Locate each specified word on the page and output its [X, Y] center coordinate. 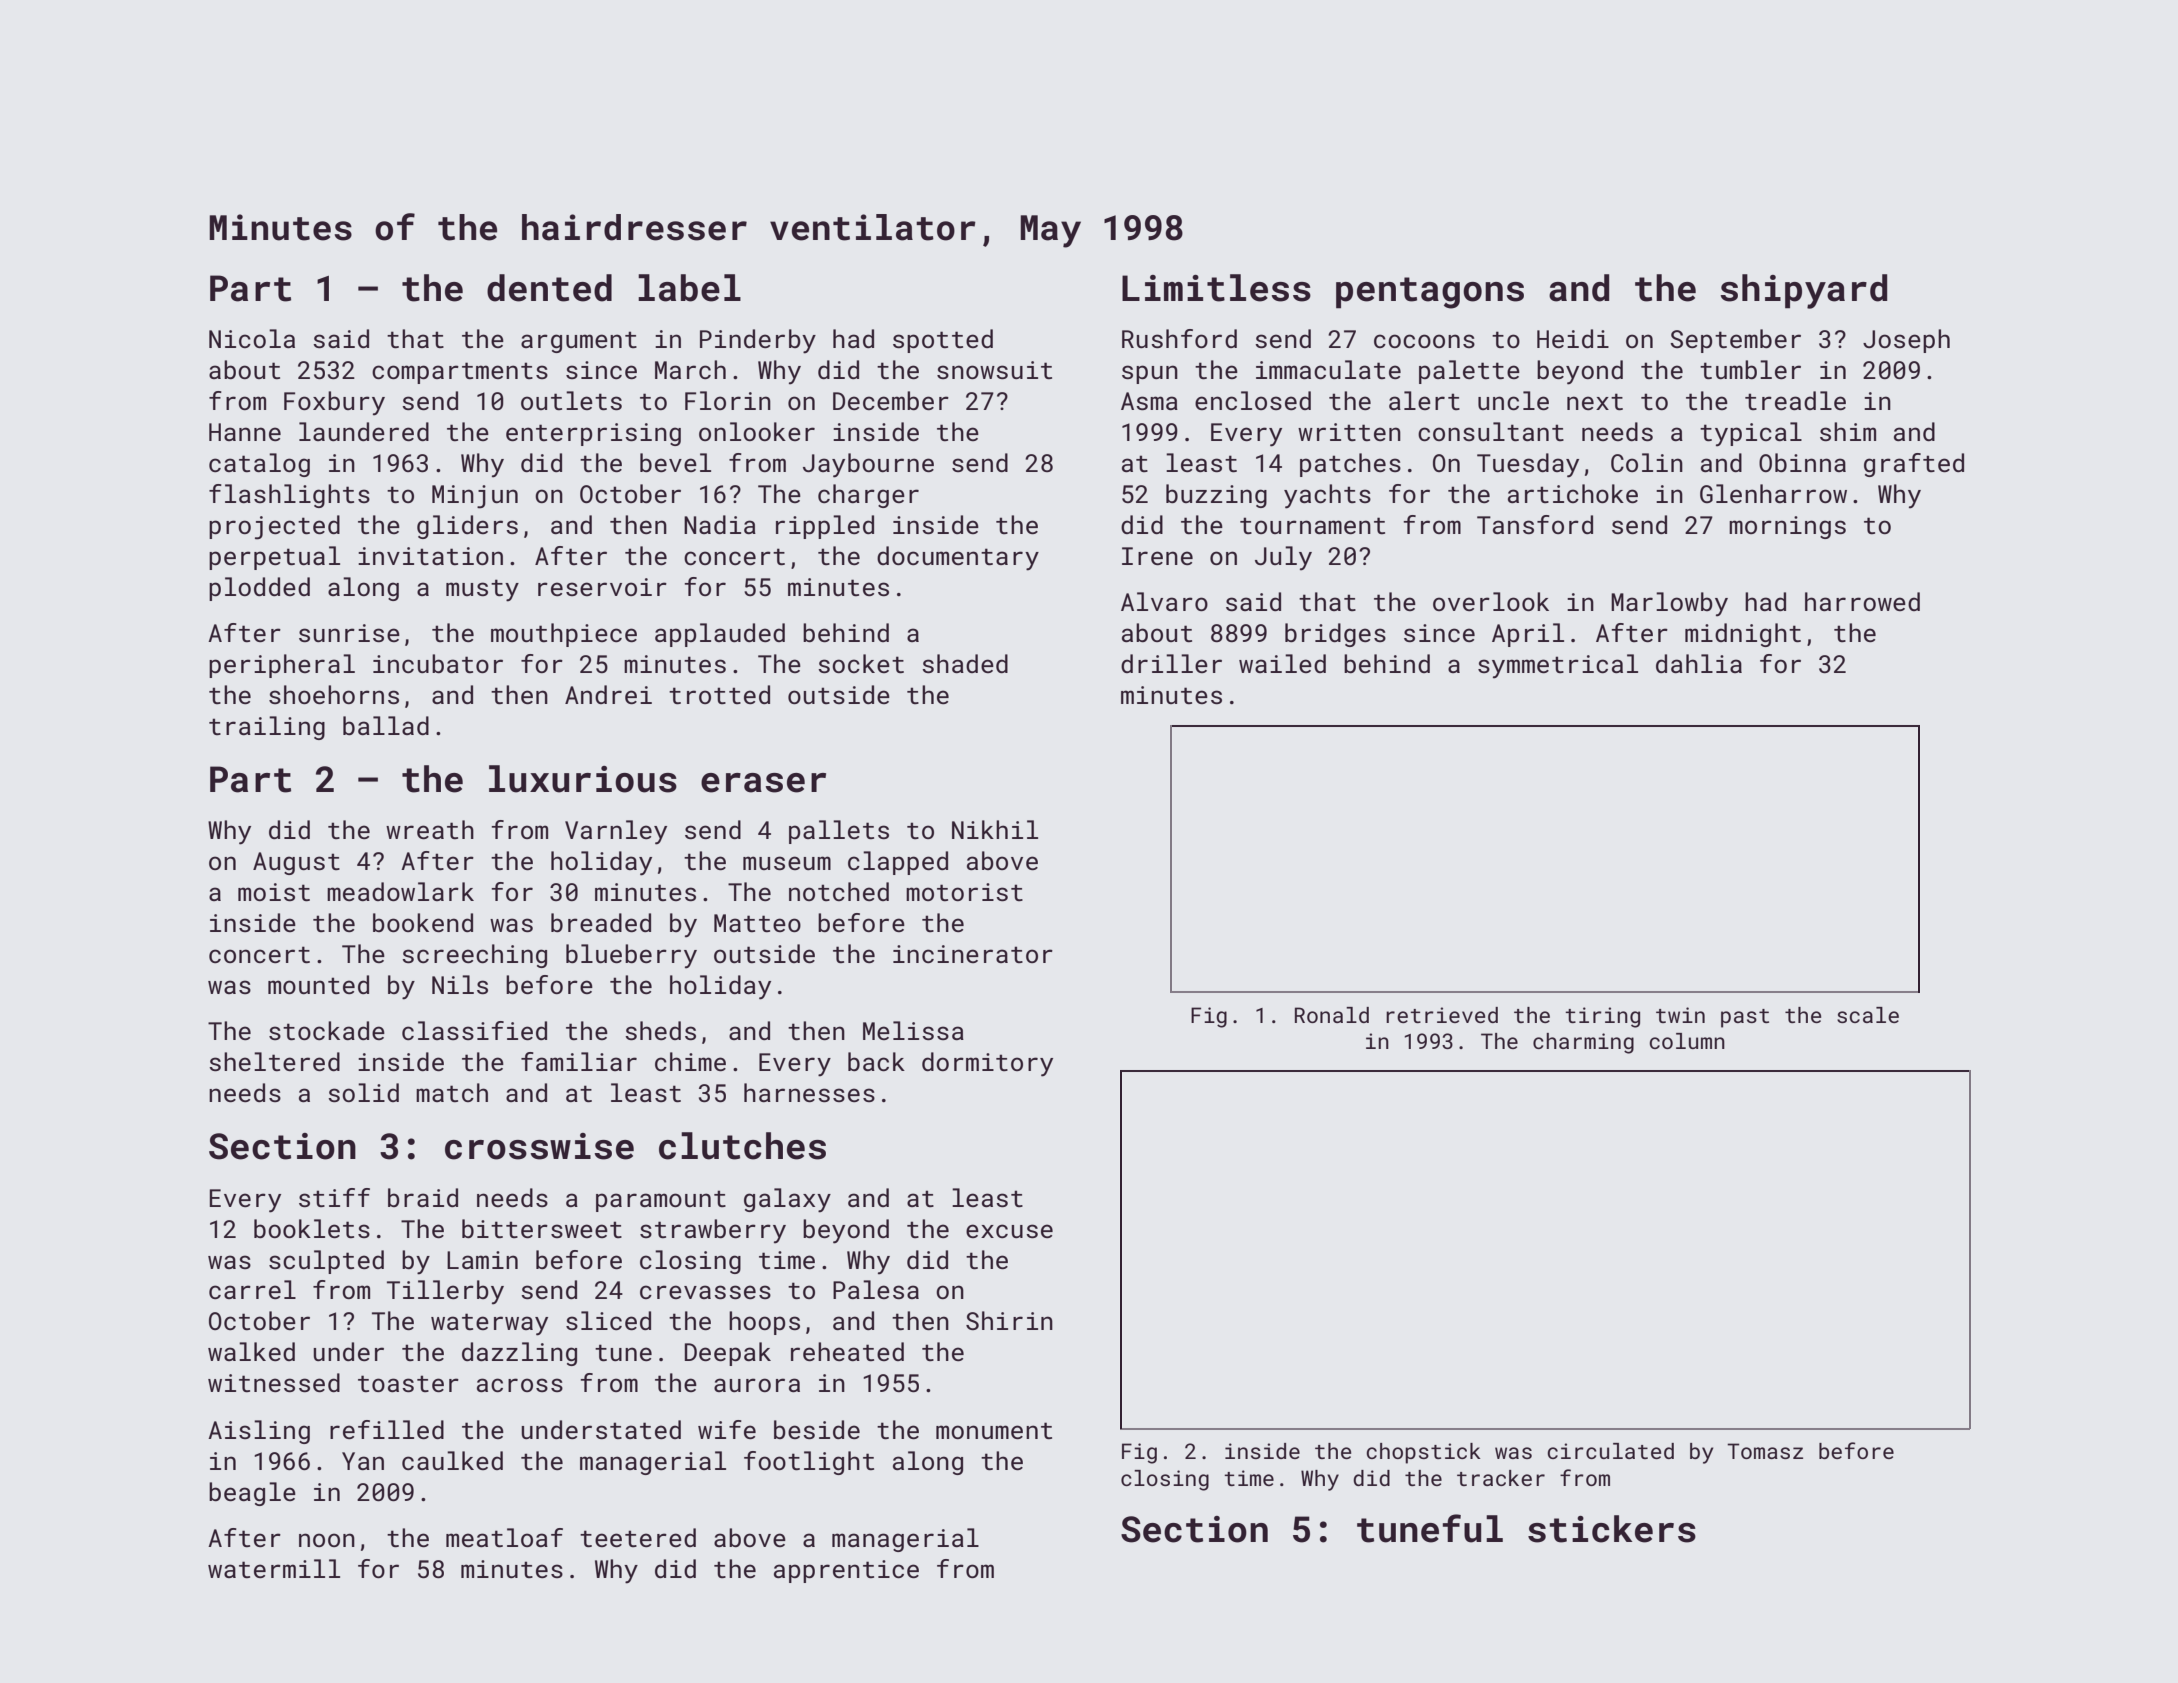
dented [549, 288]
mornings [1787, 527]
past [1745, 1018]
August [296, 863]
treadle [1795, 400]
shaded [965, 663]
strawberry [713, 1231]
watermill [274, 1568]
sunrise [349, 633]
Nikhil [995, 829]
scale [1868, 1015]
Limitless [1216, 288]
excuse [1009, 1231]
